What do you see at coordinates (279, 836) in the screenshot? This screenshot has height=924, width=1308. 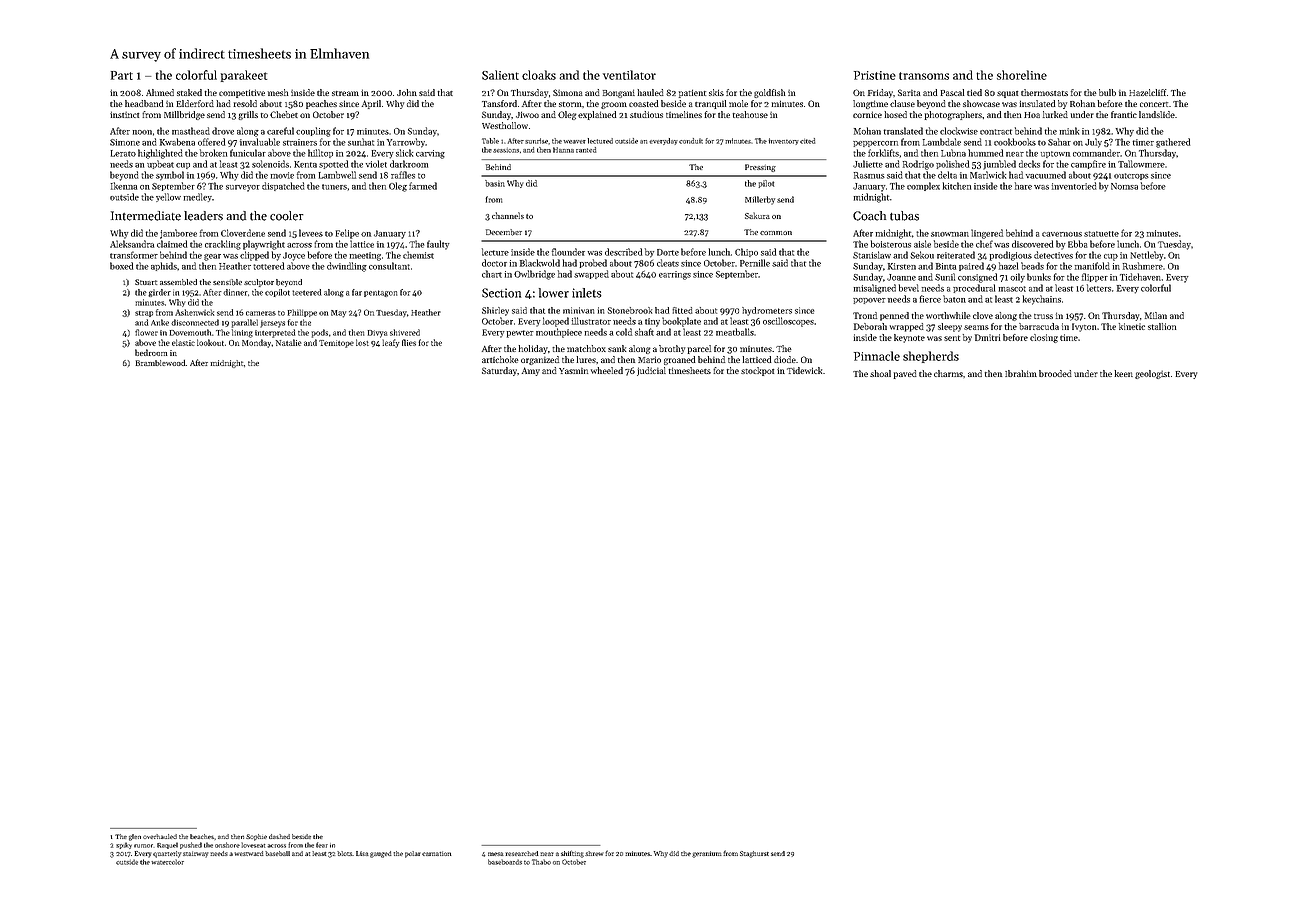 I see `dashed` at bounding box center [279, 836].
